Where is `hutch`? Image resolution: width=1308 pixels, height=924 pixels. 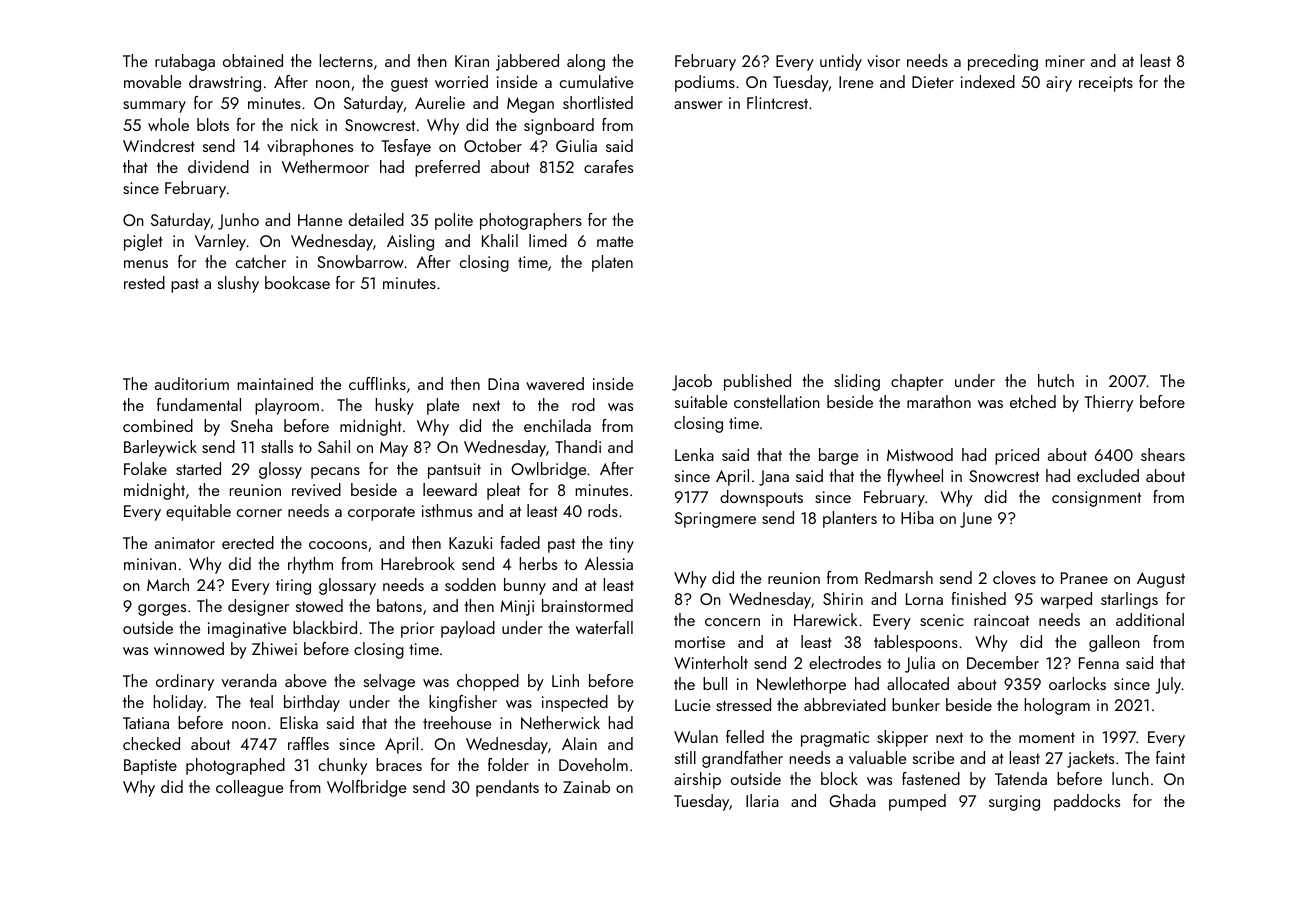 hutch is located at coordinates (1056, 380).
